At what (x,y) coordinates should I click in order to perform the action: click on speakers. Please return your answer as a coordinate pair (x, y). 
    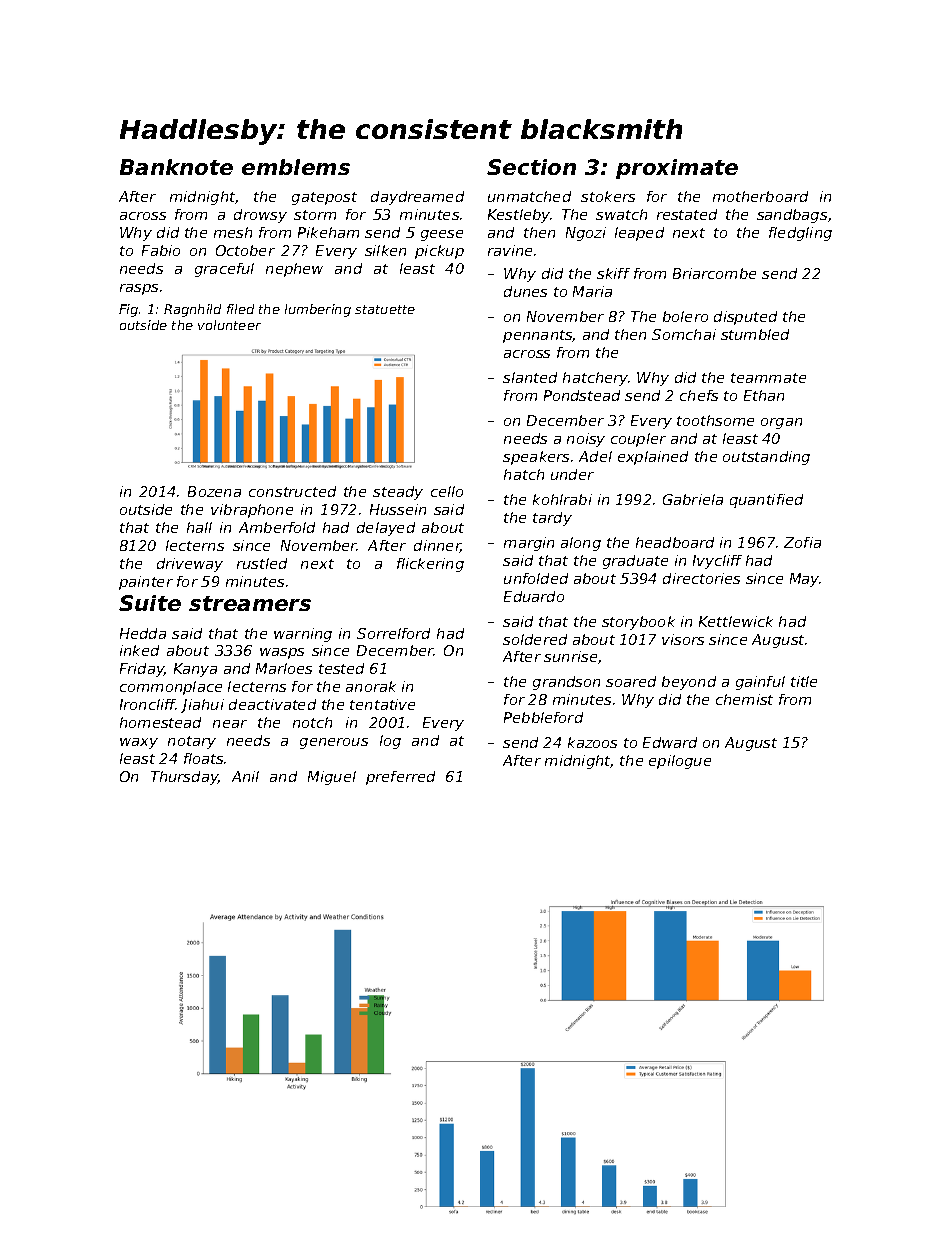
    Looking at the image, I should click on (536, 458).
